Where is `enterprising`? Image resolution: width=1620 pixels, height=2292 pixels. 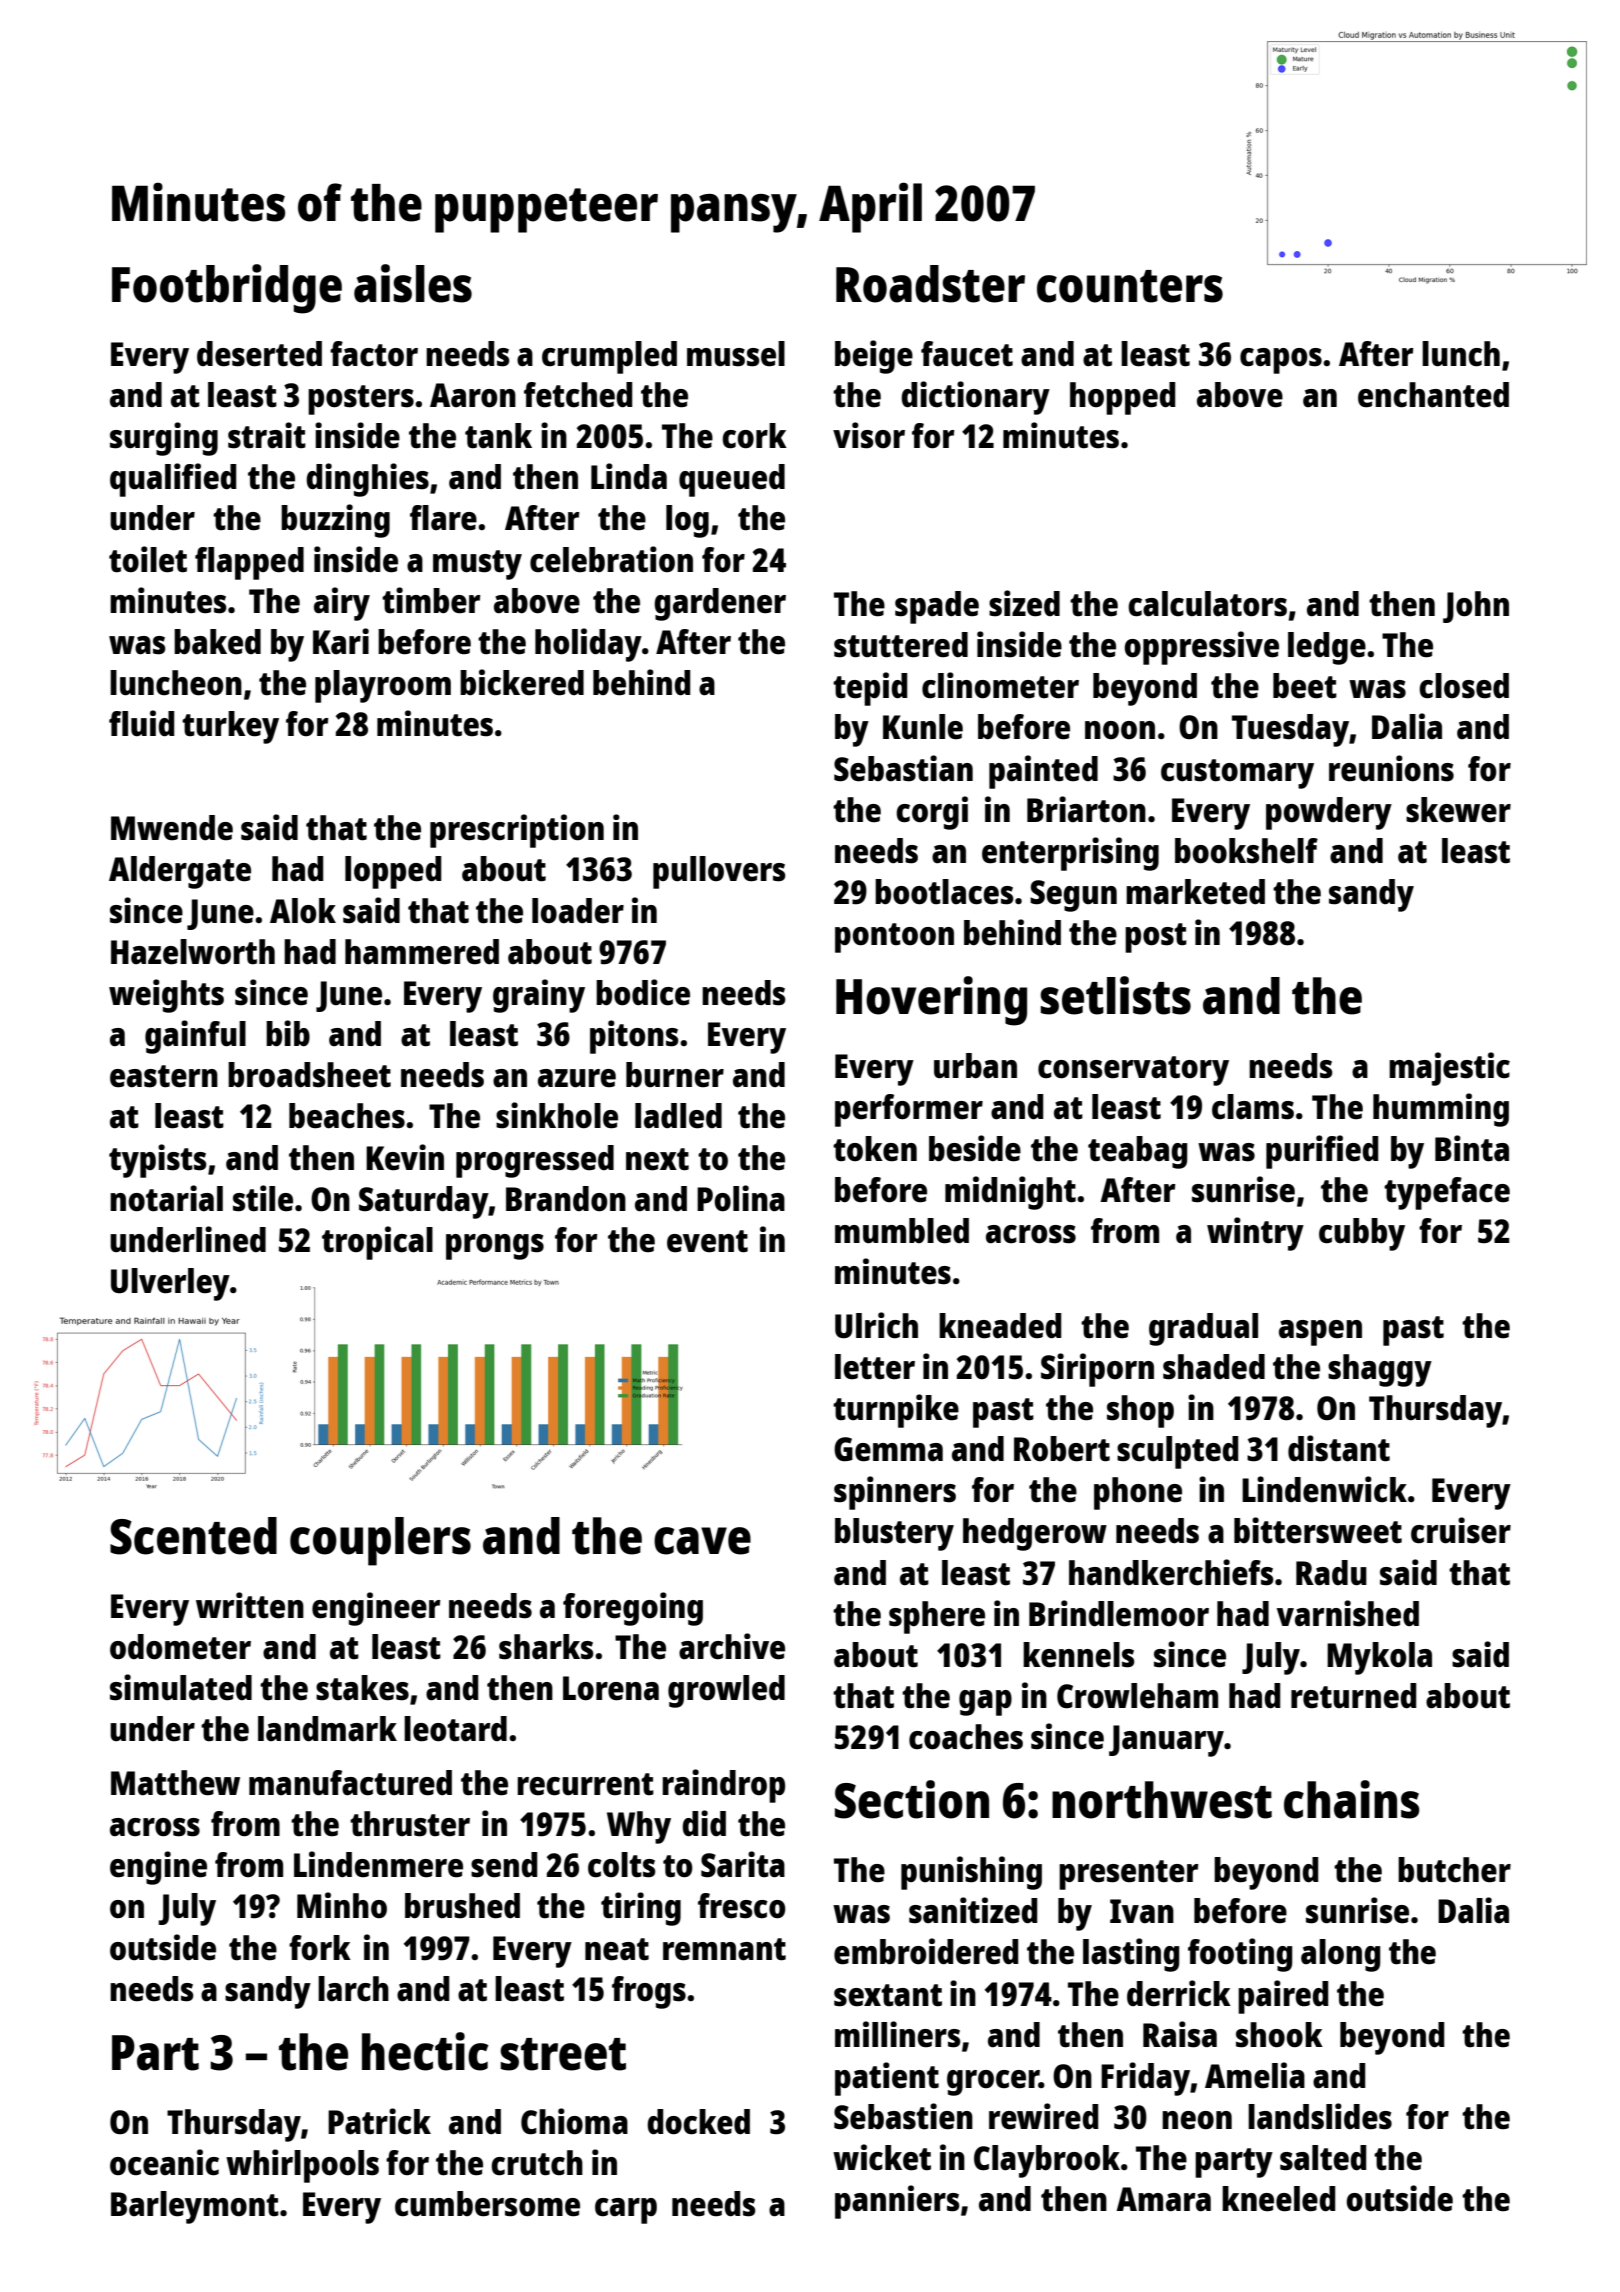 enterprising is located at coordinates (1070, 854).
